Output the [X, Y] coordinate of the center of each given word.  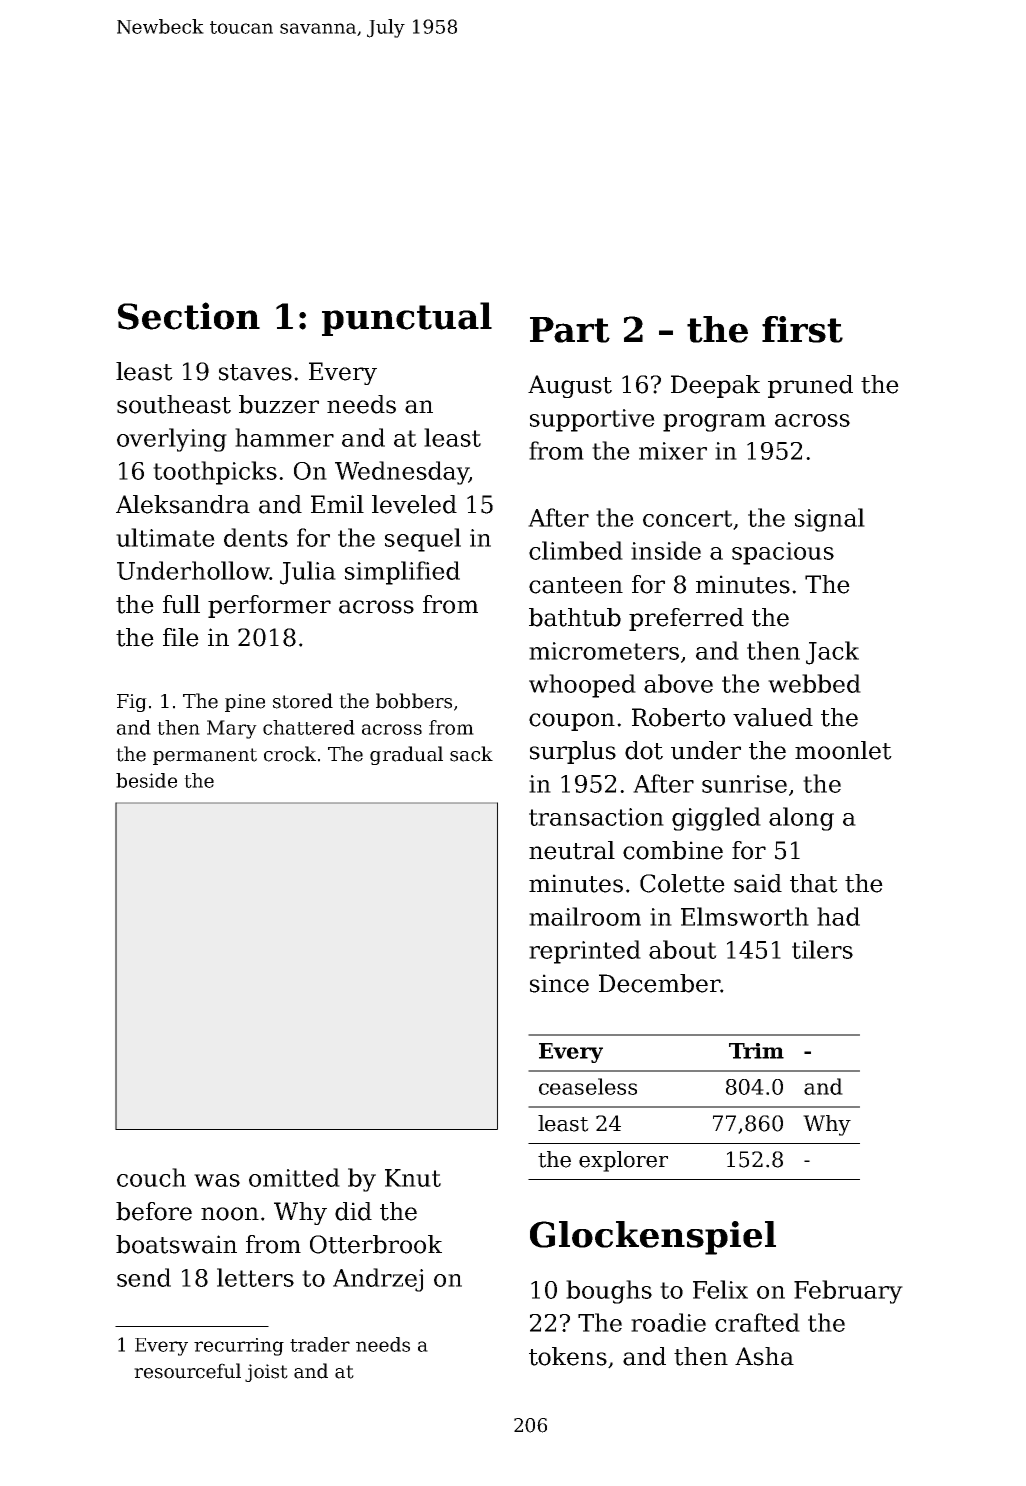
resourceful [187, 1371]
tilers [822, 949]
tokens [568, 1356]
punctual [407, 319]
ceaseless [588, 1086]
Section [189, 316]
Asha [764, 1356]
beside [146, 780]
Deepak [715, 386]
